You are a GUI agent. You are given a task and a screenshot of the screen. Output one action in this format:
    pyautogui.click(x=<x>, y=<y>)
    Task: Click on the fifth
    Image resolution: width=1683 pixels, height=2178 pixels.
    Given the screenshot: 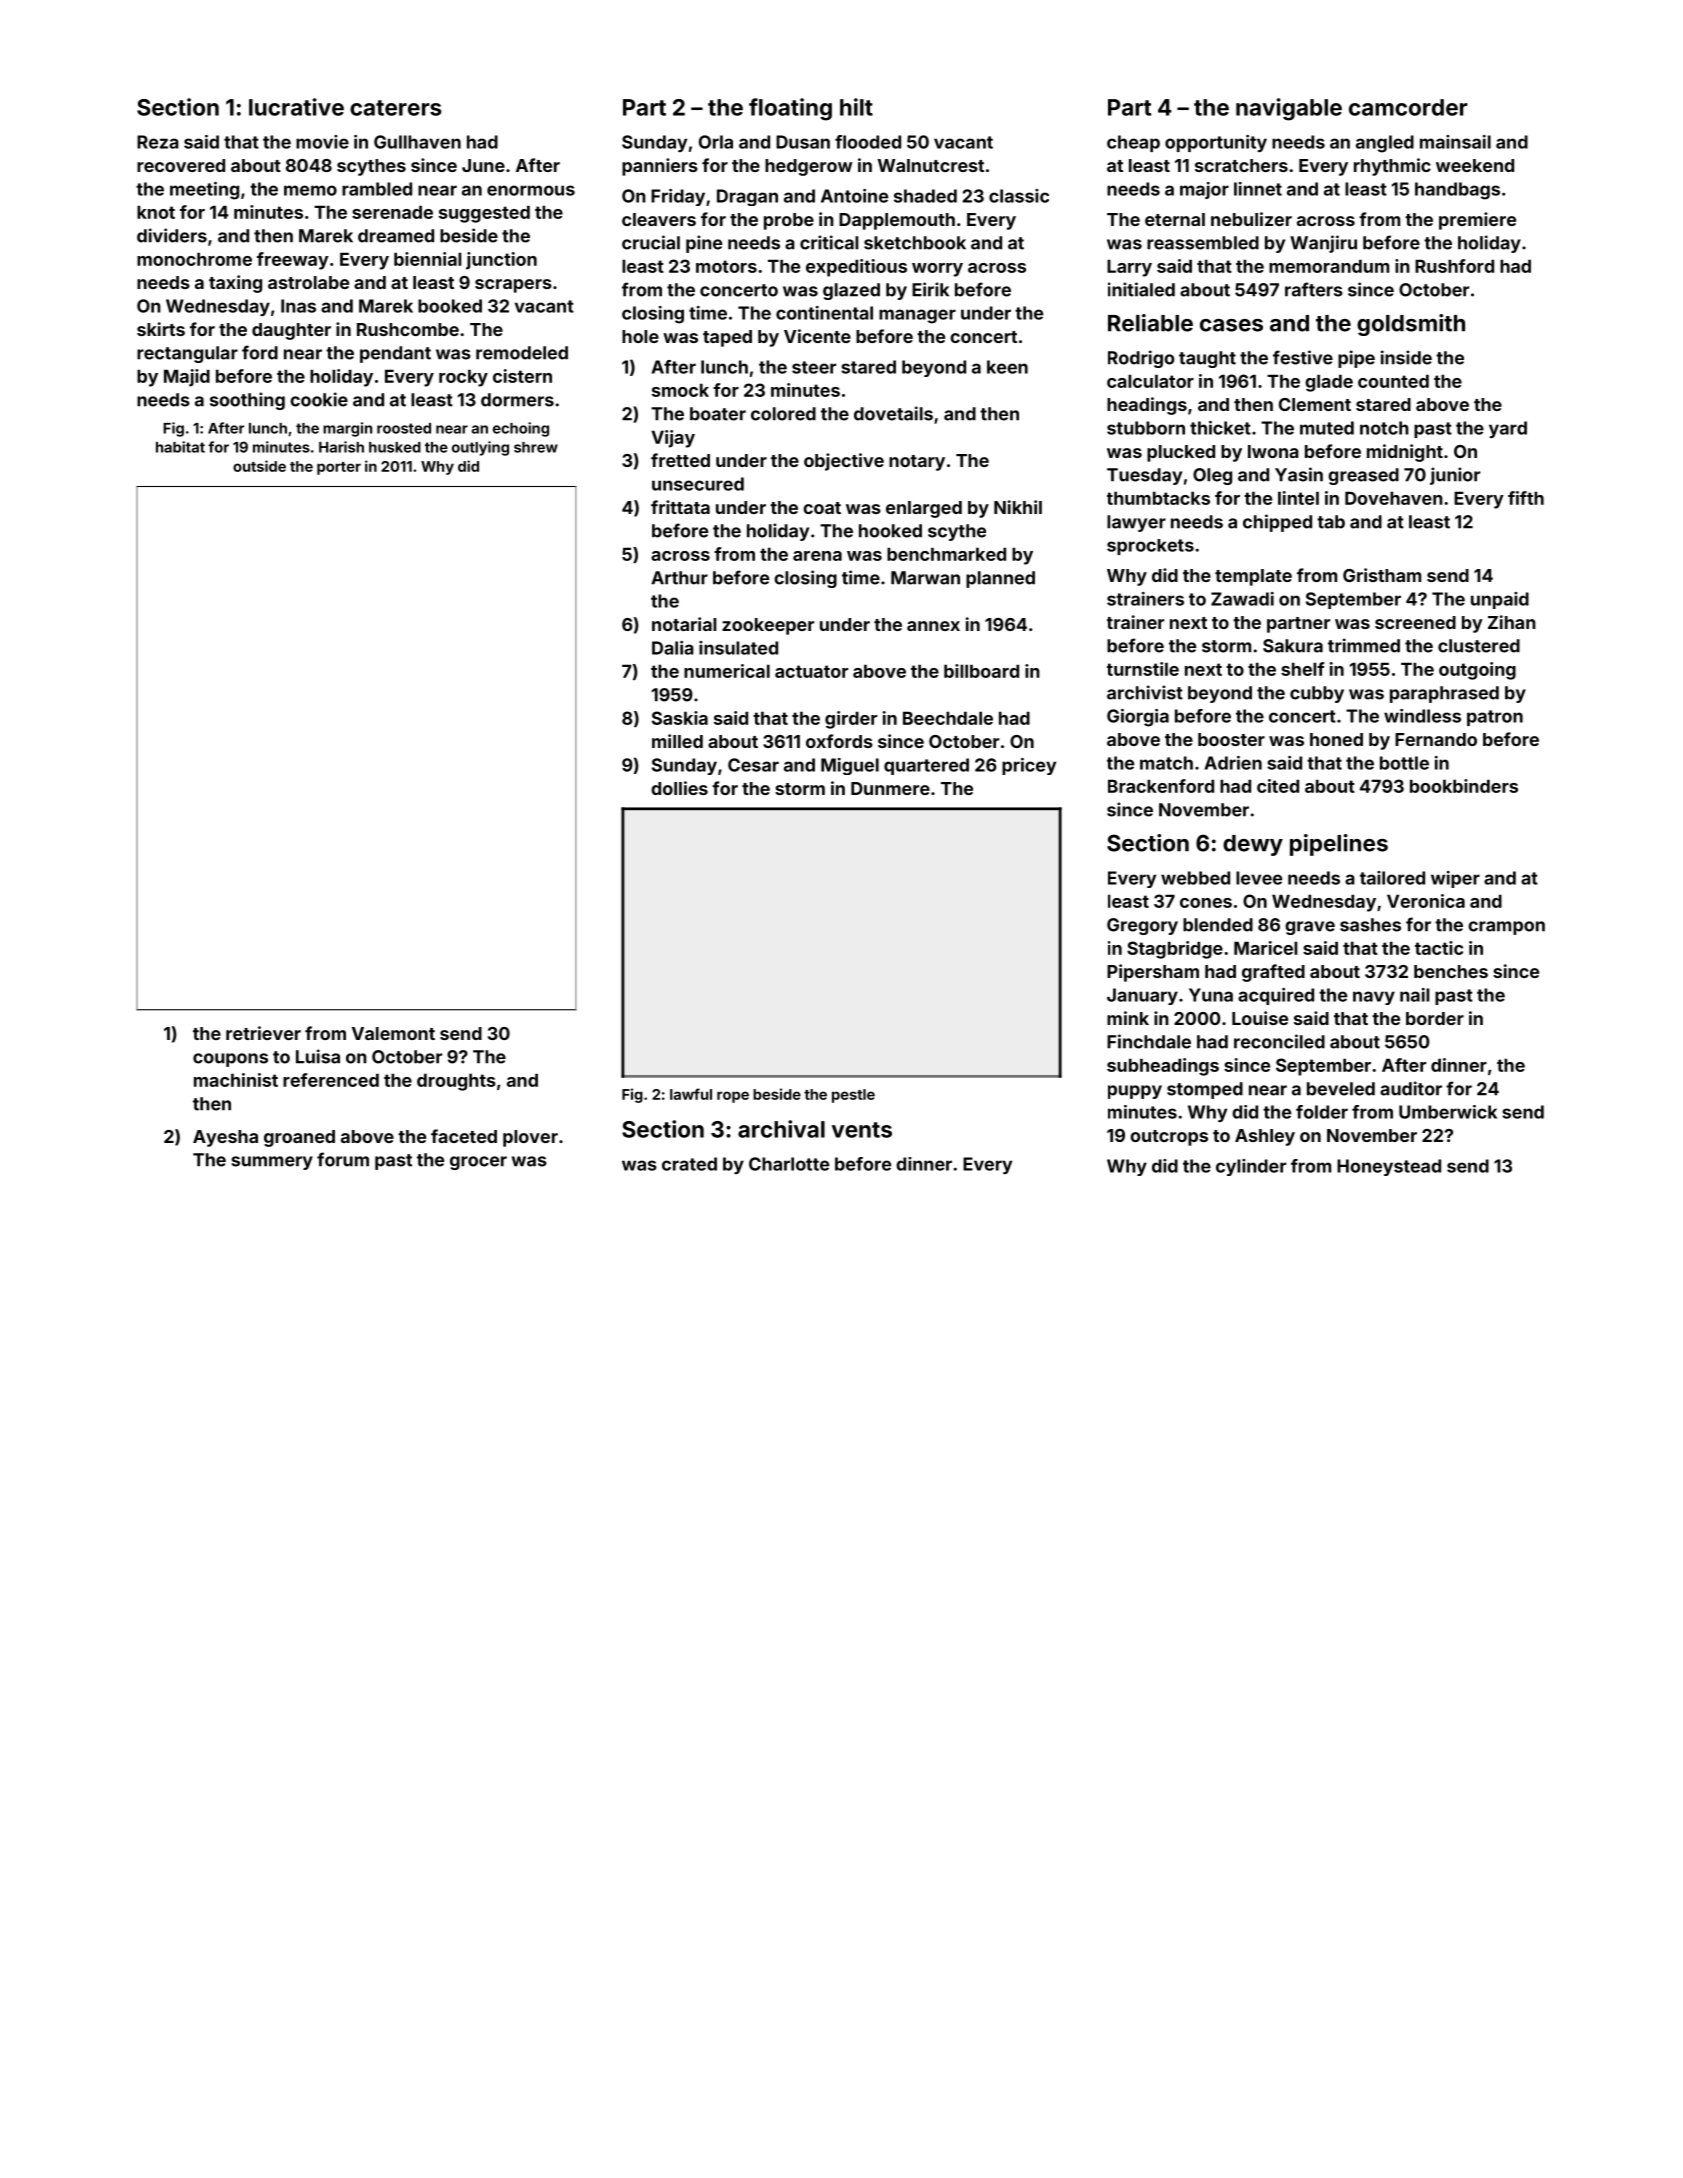 What is the action you would take?
    pyautogui.click(x=1526, y=498)
